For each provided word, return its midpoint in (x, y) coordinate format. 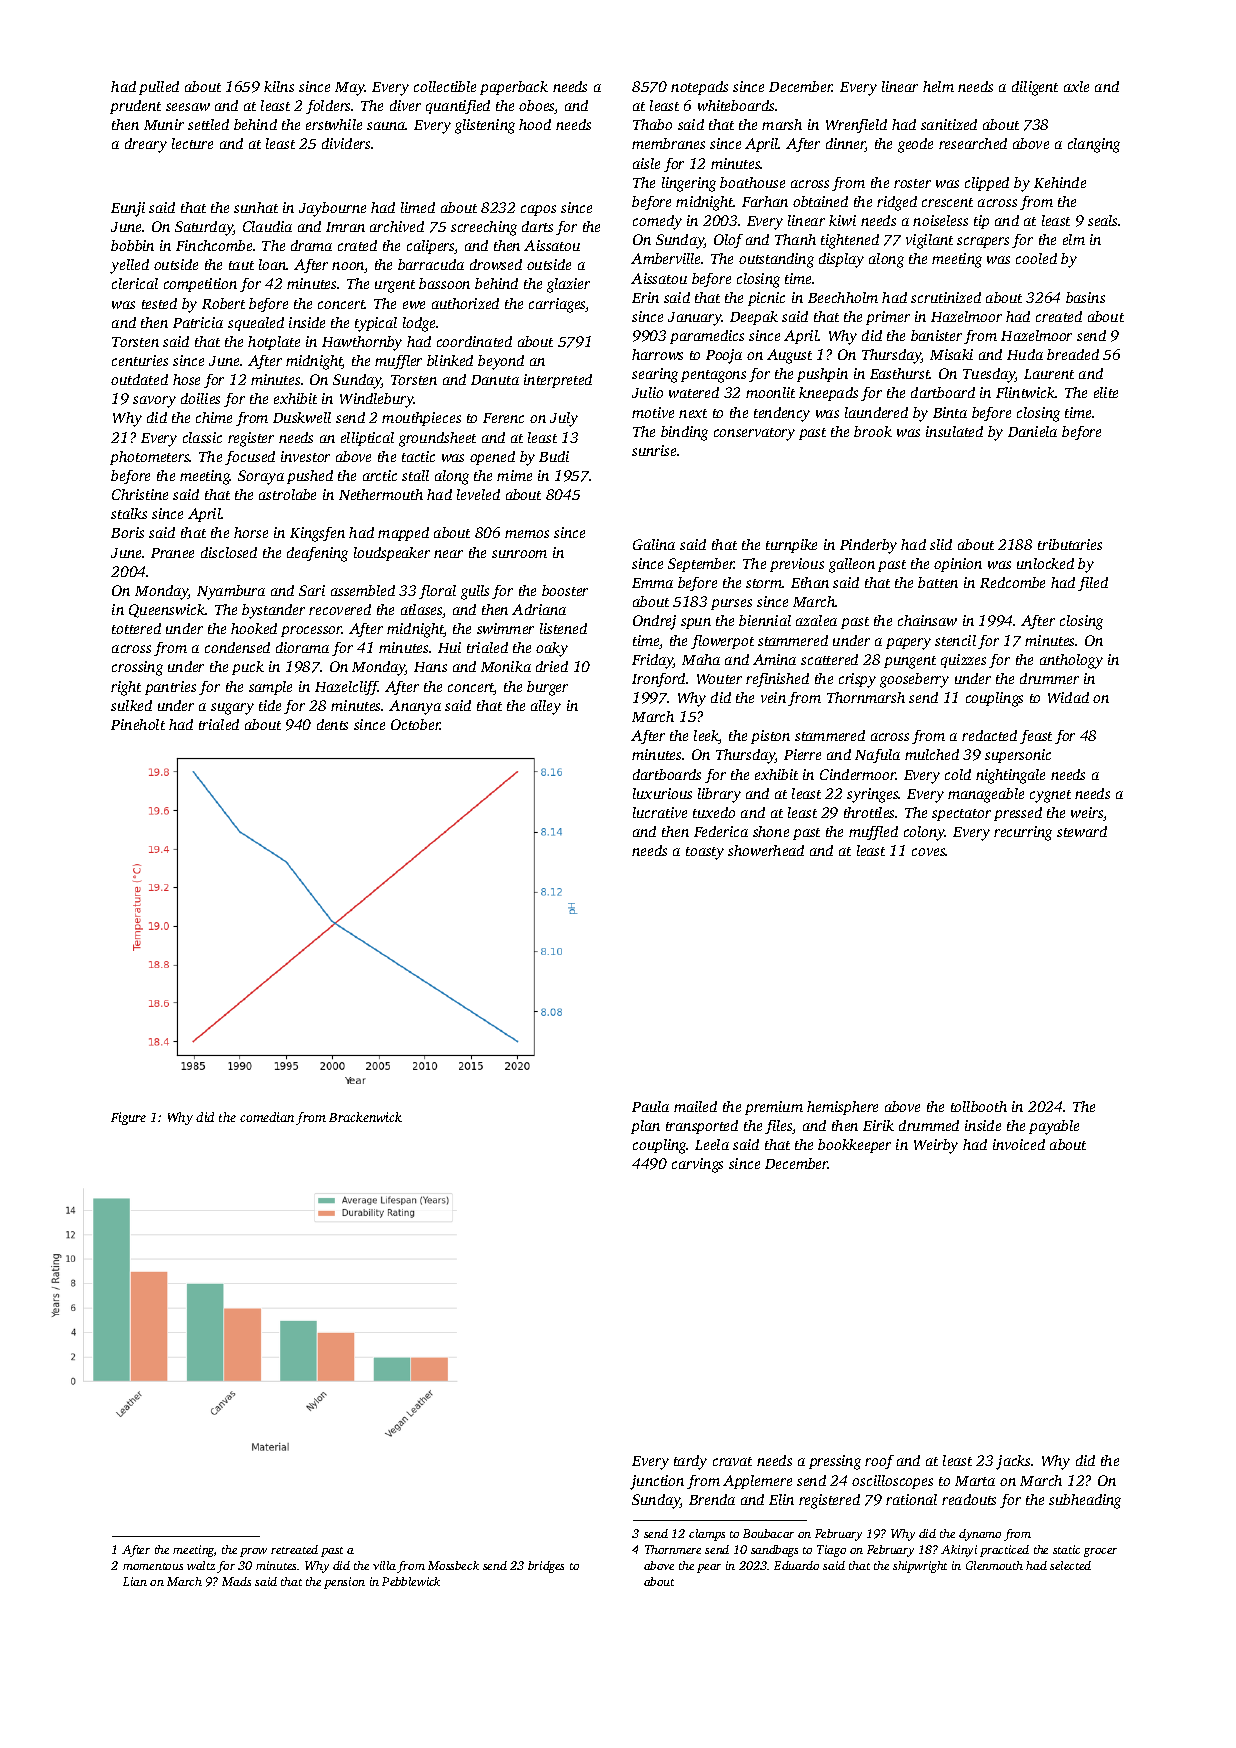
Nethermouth (381, 494)
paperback (514, 88)
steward (1082, 831)
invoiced (1019, 1144)
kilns (279, 86)
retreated (294, 1549)
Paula (650, 1106)
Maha (701, 659)
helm (938, 86)
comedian (267, 1117)
